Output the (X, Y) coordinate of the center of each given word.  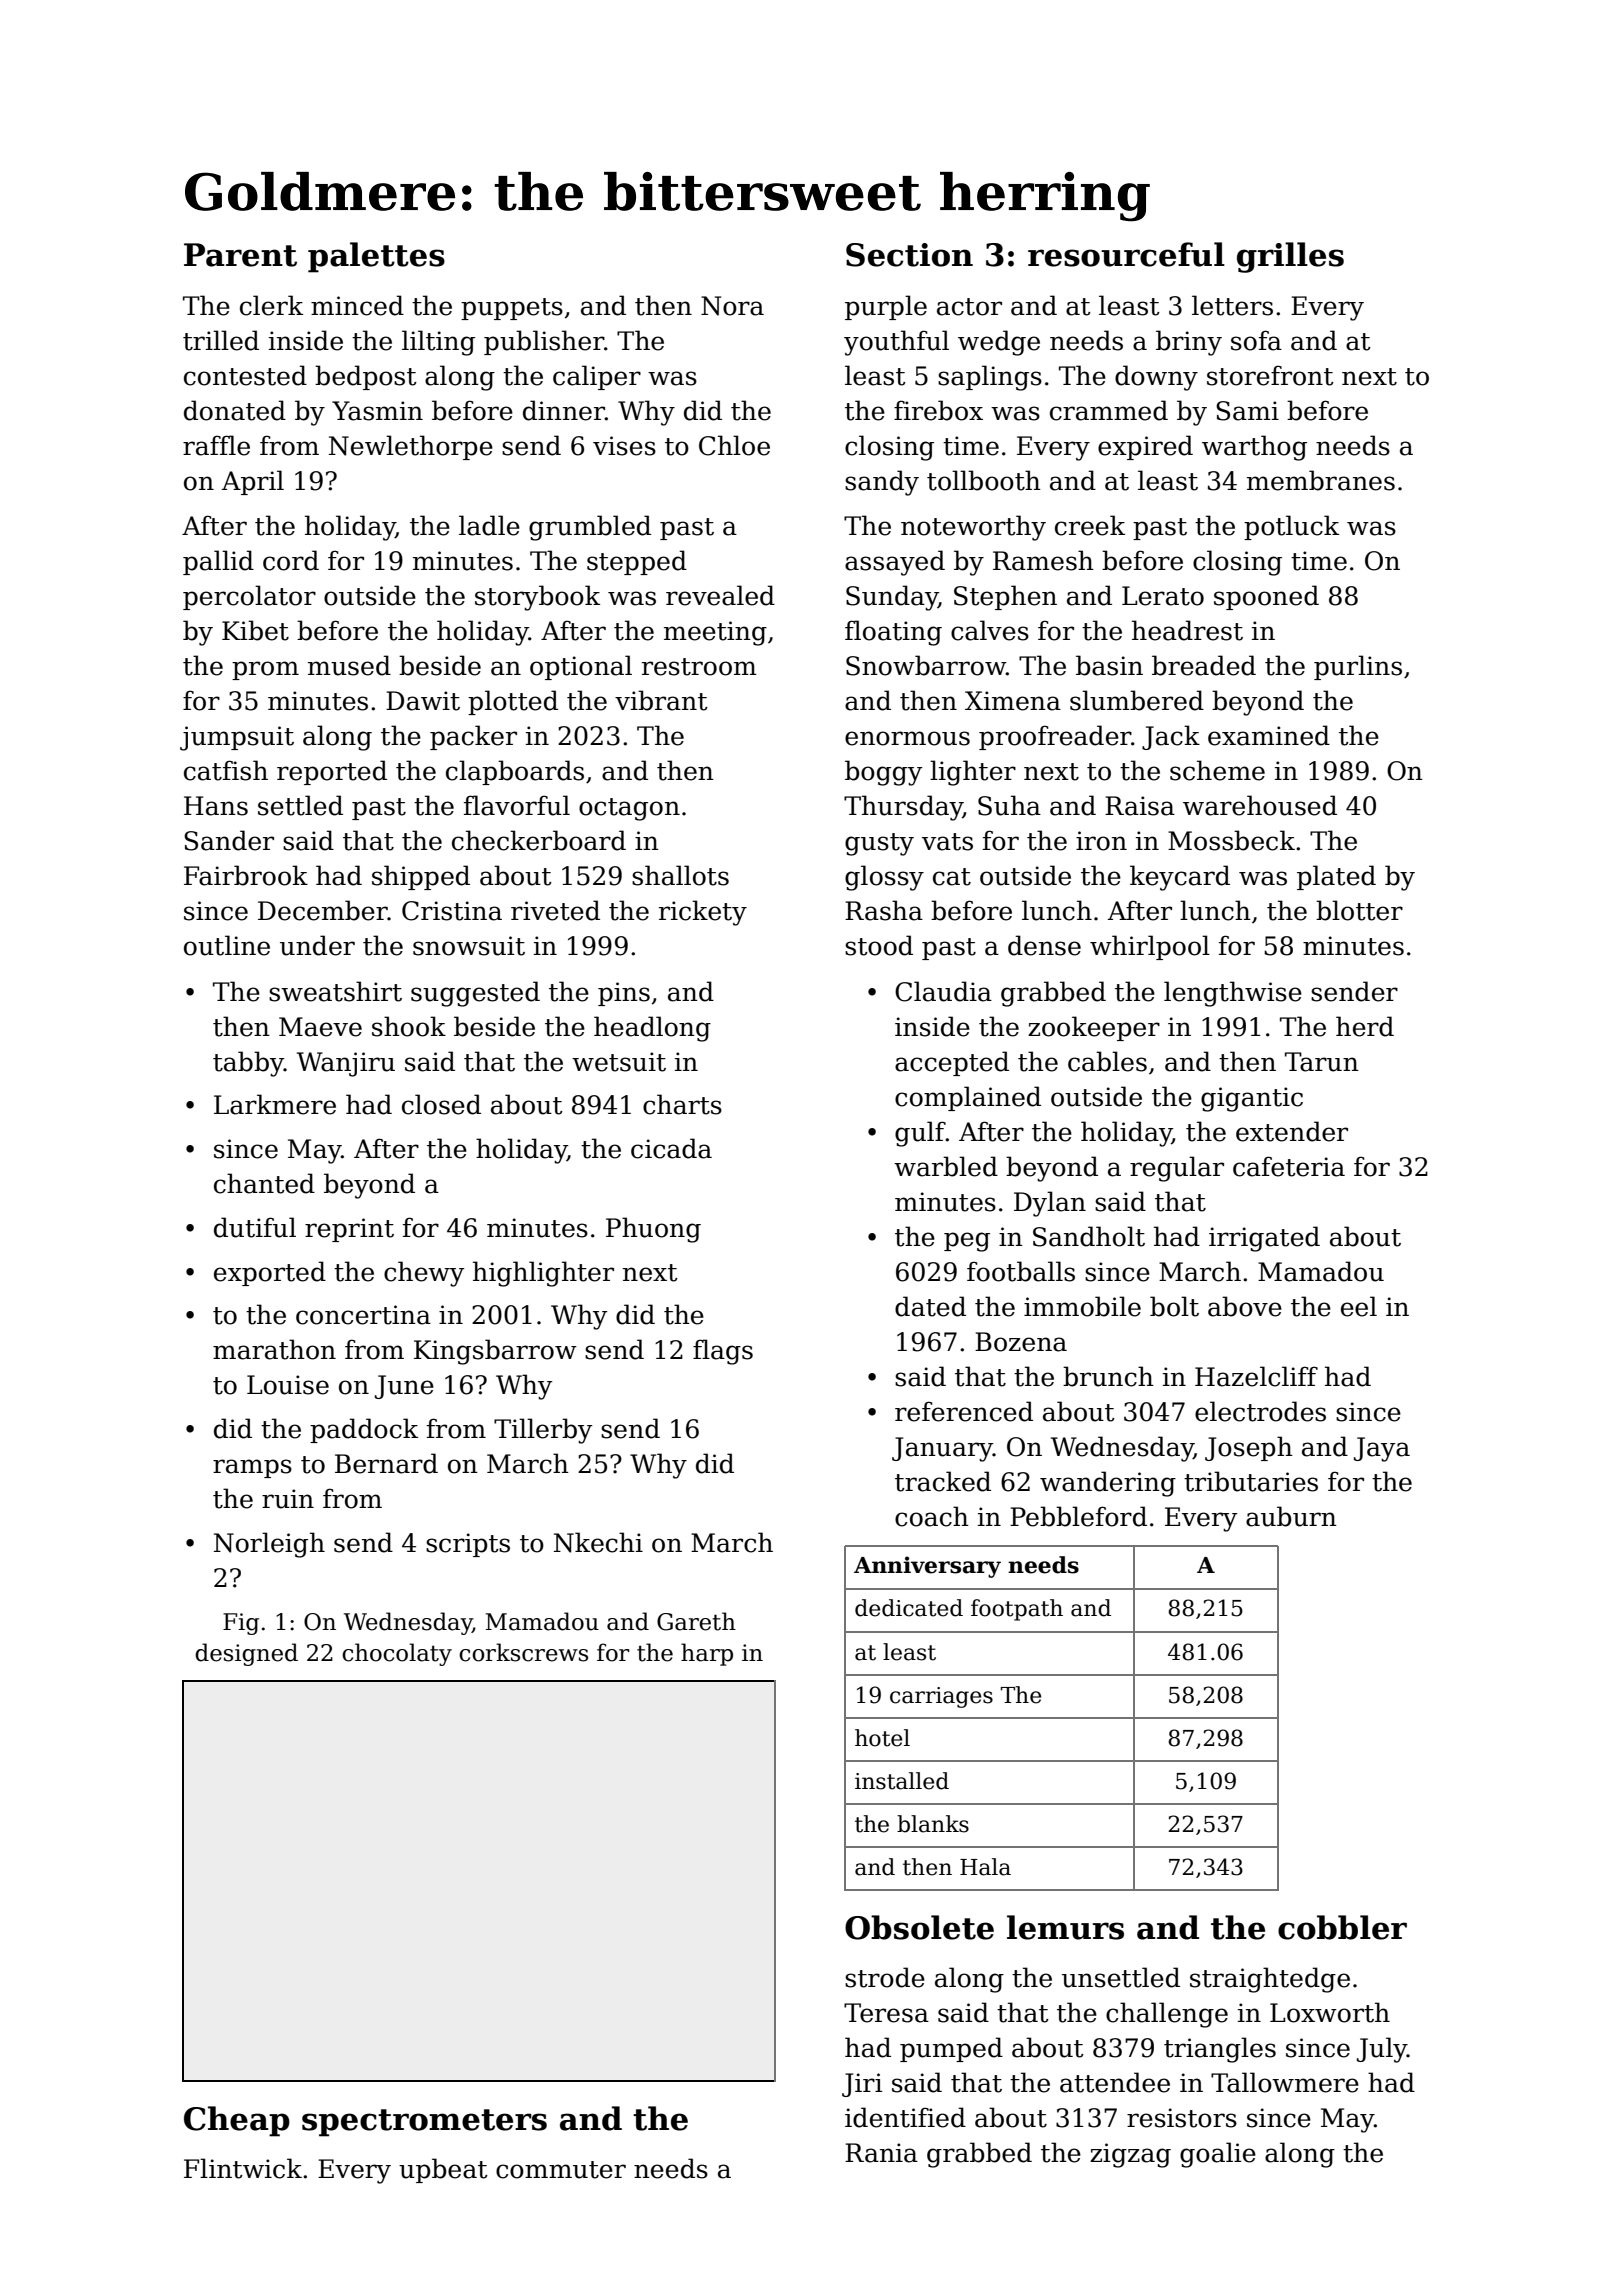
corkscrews (523, 1652)
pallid (218, 562)
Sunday (892, 598)
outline (227, 945)
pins (624, 994)
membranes (1321, 480)
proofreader (1055, 737)
